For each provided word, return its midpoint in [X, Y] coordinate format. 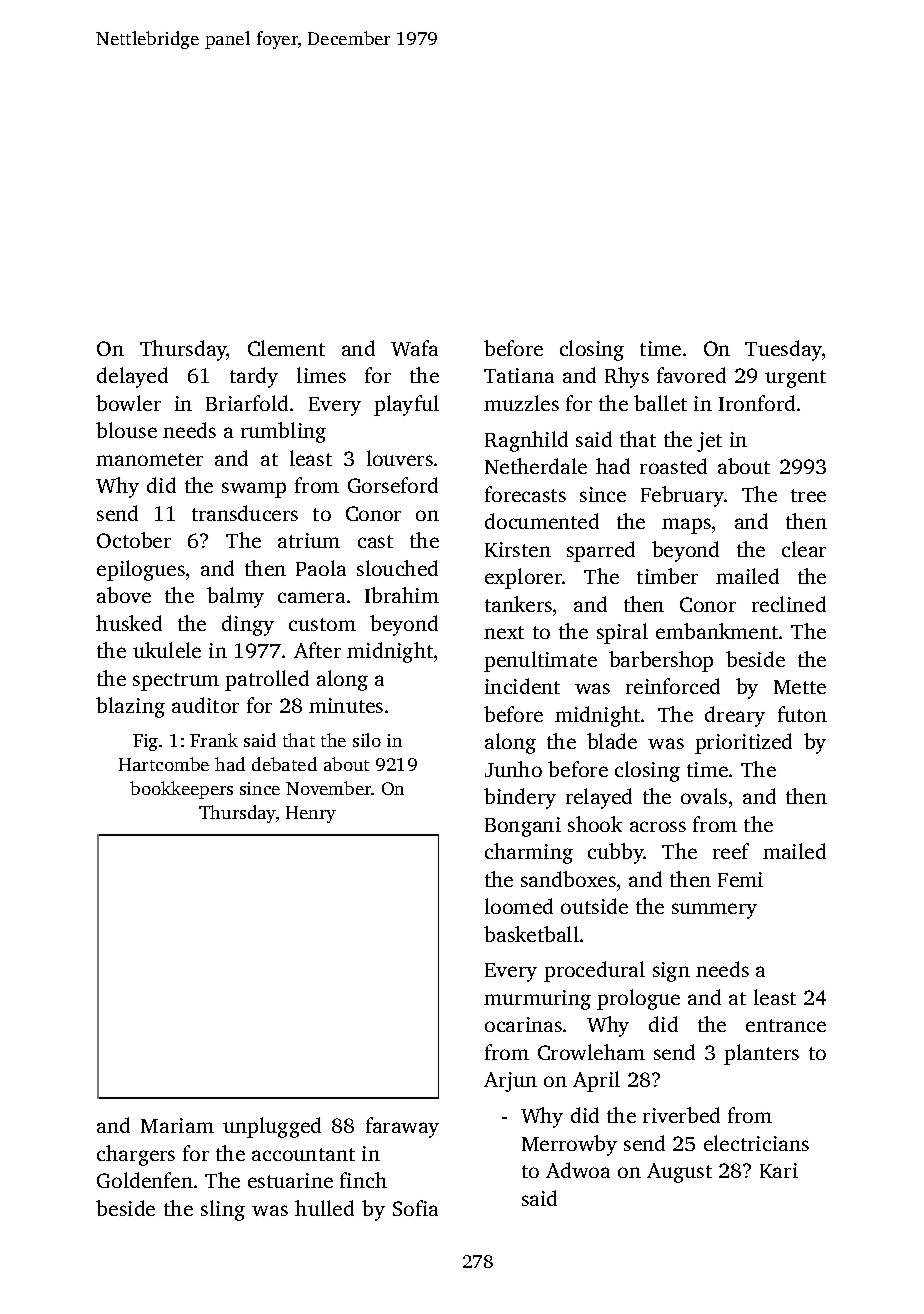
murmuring [537, 1000]
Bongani [523, 827]
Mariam [177, 1125]
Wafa [414, 348]
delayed [132, 377]
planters [761, 1054]
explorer [524, 578]
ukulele [167, 650]
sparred [601, 551]
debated [284, 764]
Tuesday [783, 350]
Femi [740, 879]
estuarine [290, 1180]
